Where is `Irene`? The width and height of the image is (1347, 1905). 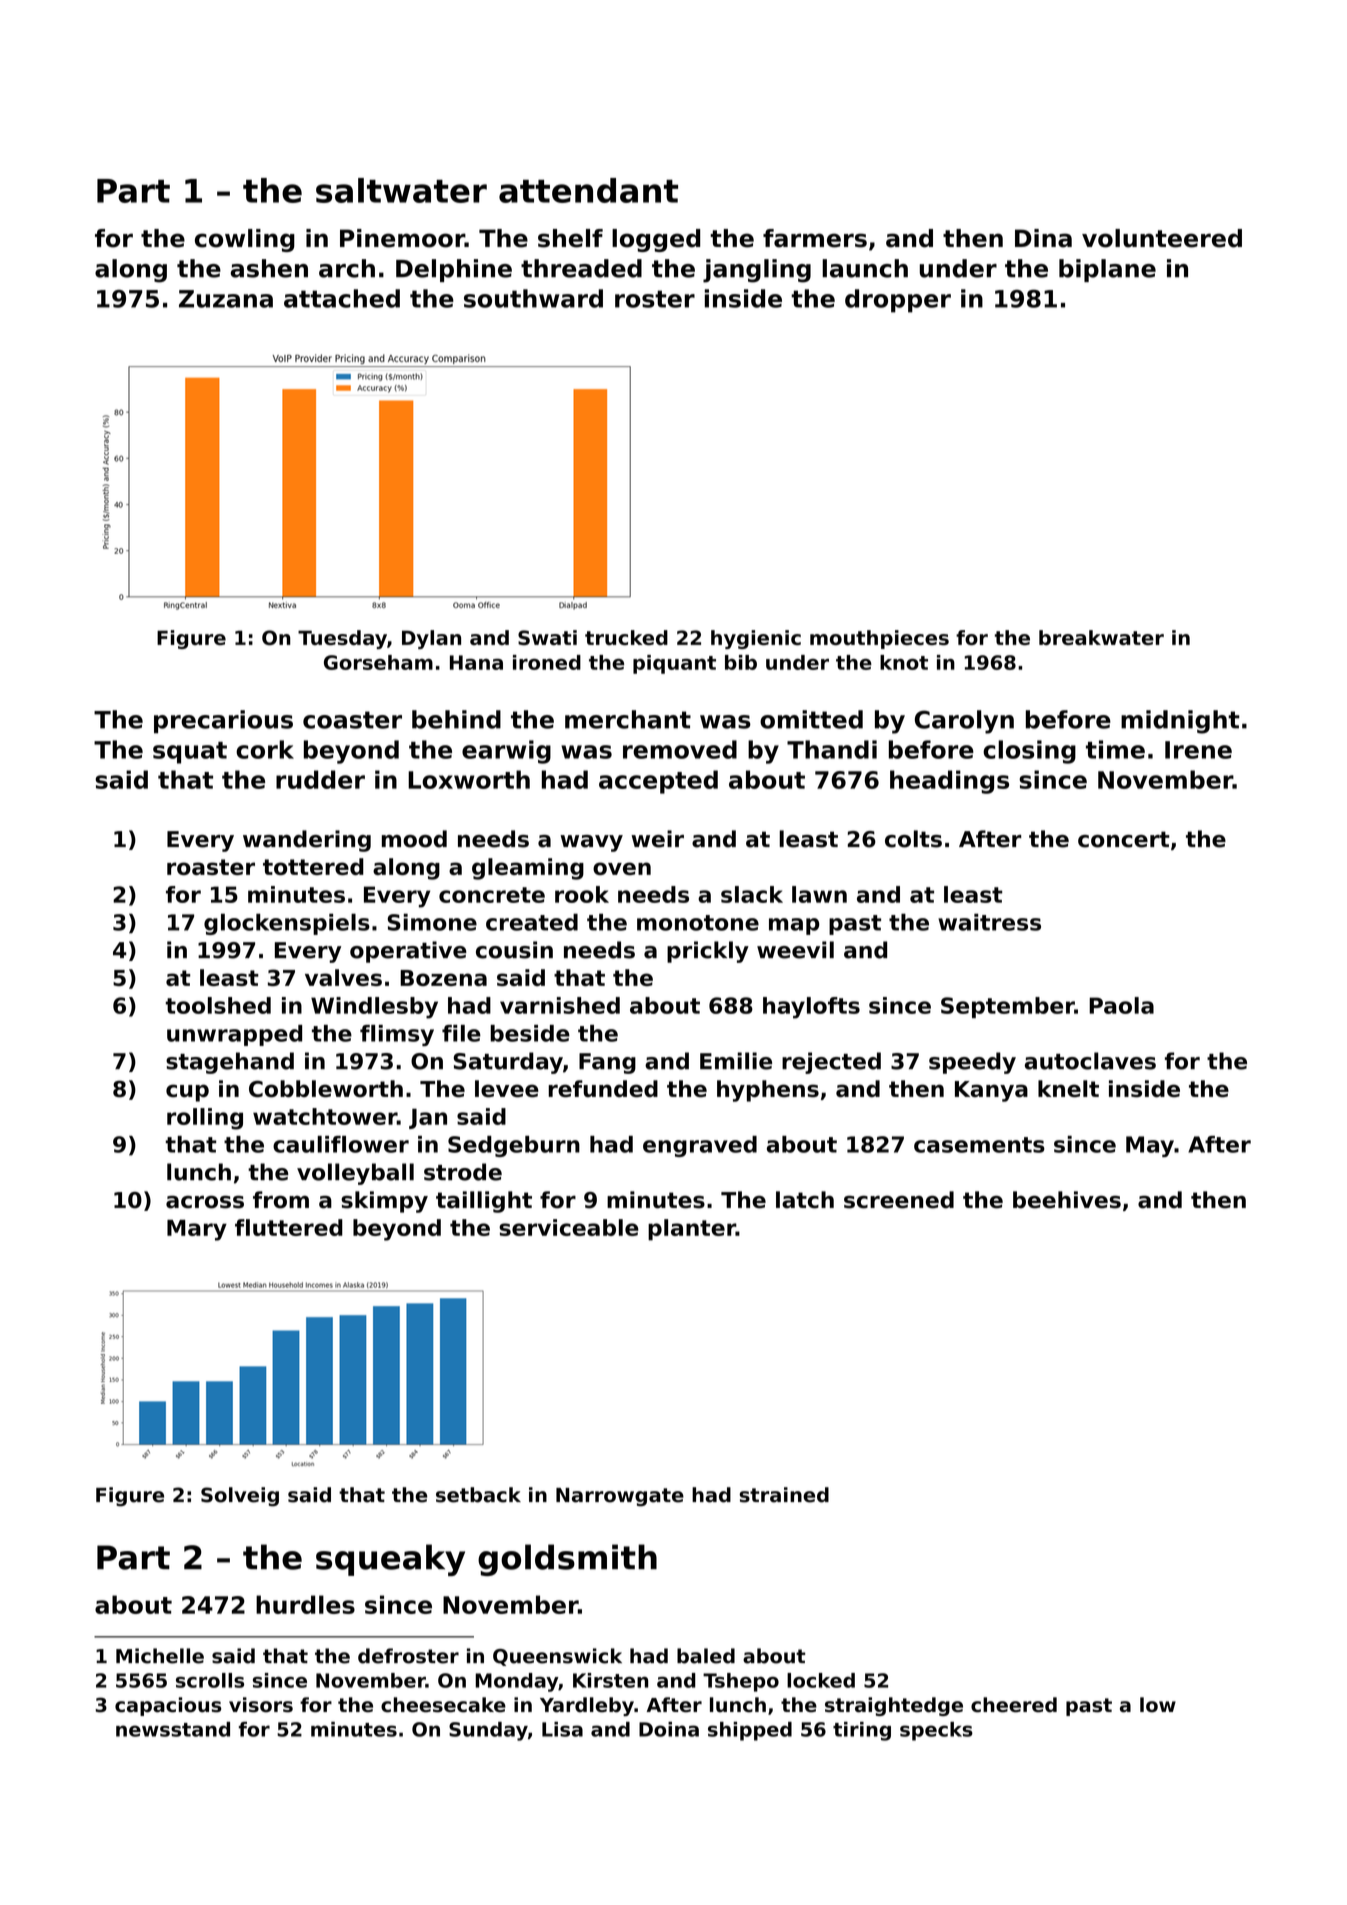 Irene is located at coordinates (1198, 750).
